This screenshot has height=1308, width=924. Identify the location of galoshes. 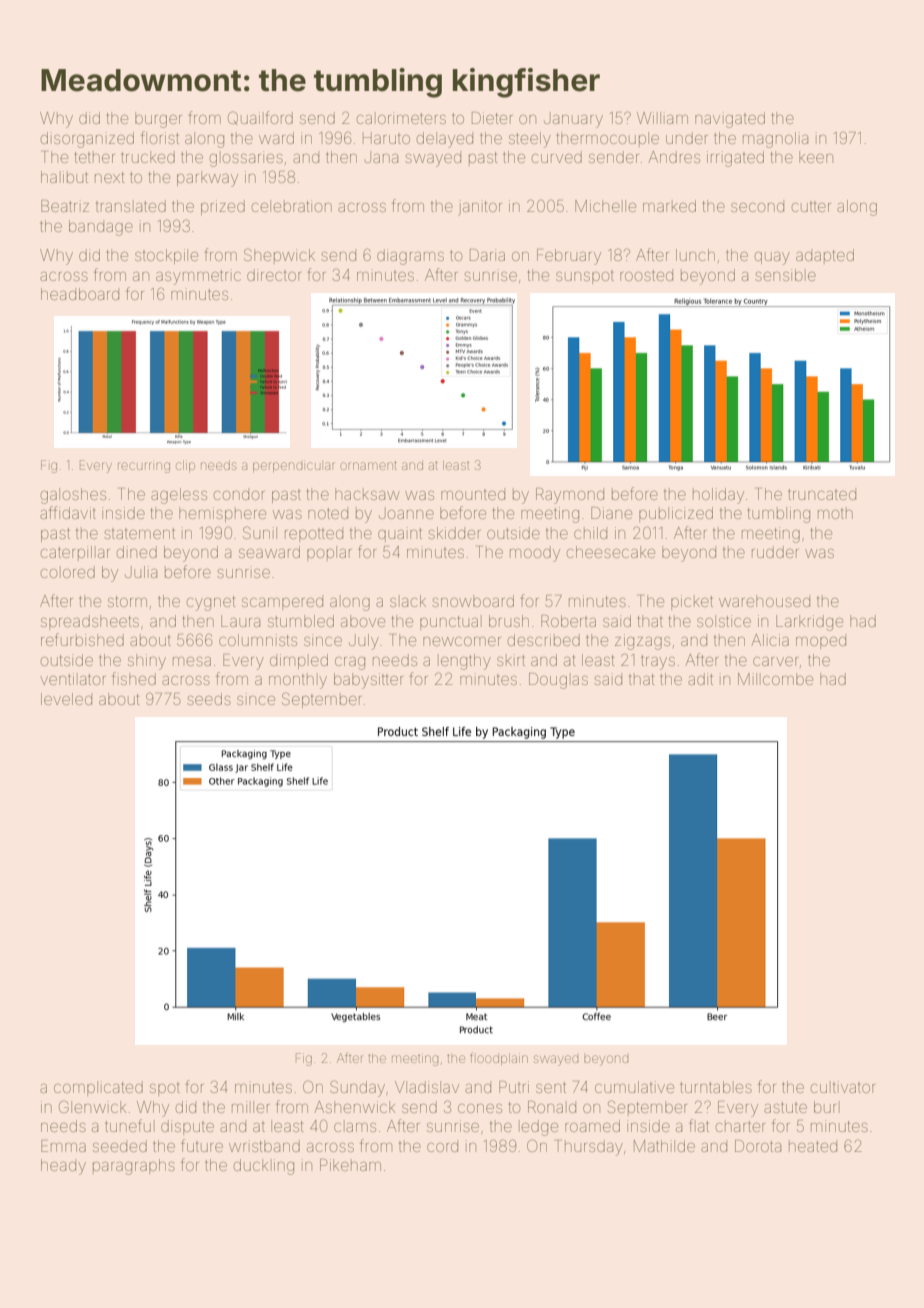
(73, 496).
